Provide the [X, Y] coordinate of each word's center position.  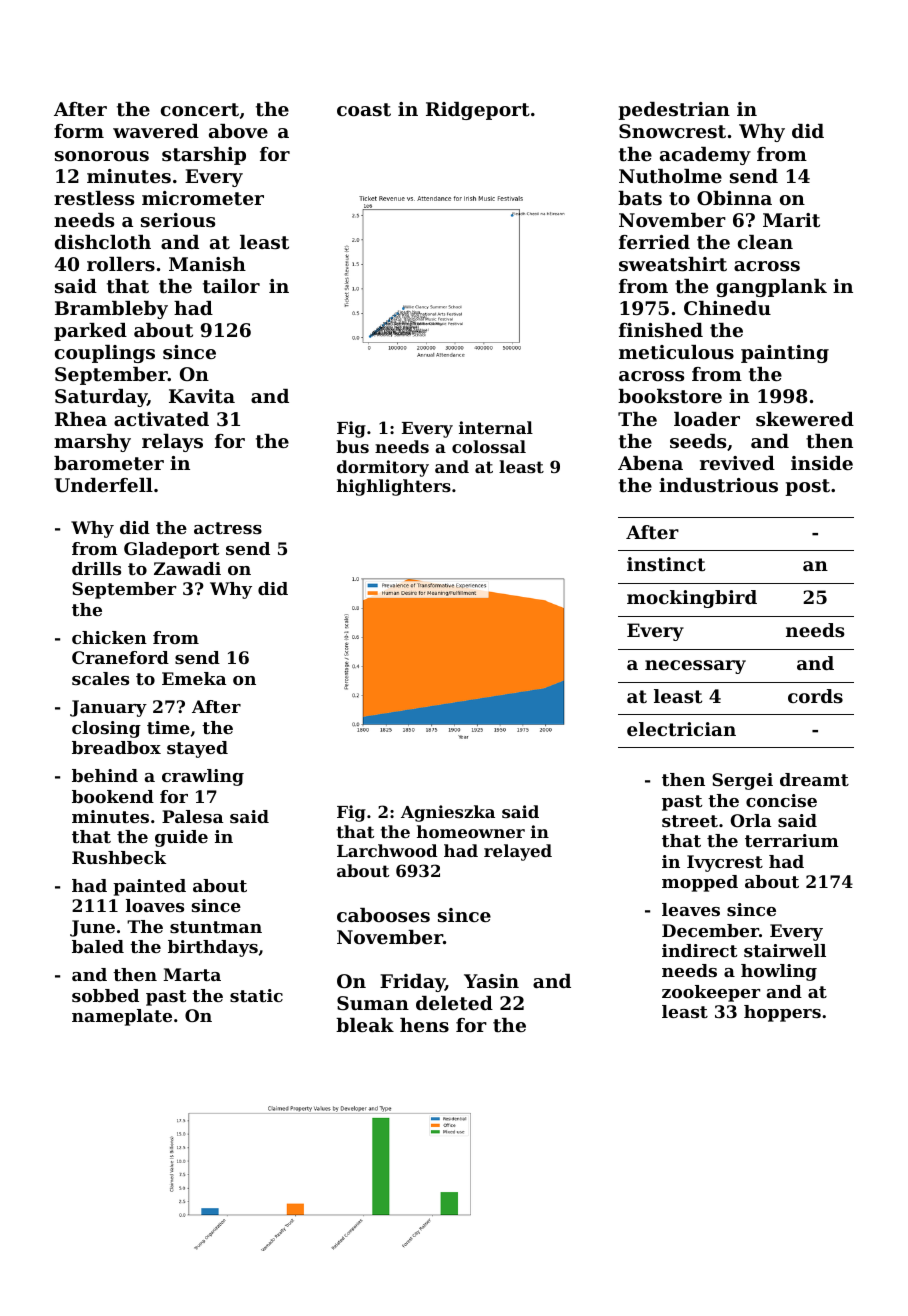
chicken [109, 637]
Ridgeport [478, 111]
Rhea [81, 419]
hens [424, 1025]
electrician [681, 729]
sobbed [105, 995]
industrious [718, 485]
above [238, 131]
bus [352, 446]
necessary [695, 667]
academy [705, 156]
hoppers [782, 1013]
